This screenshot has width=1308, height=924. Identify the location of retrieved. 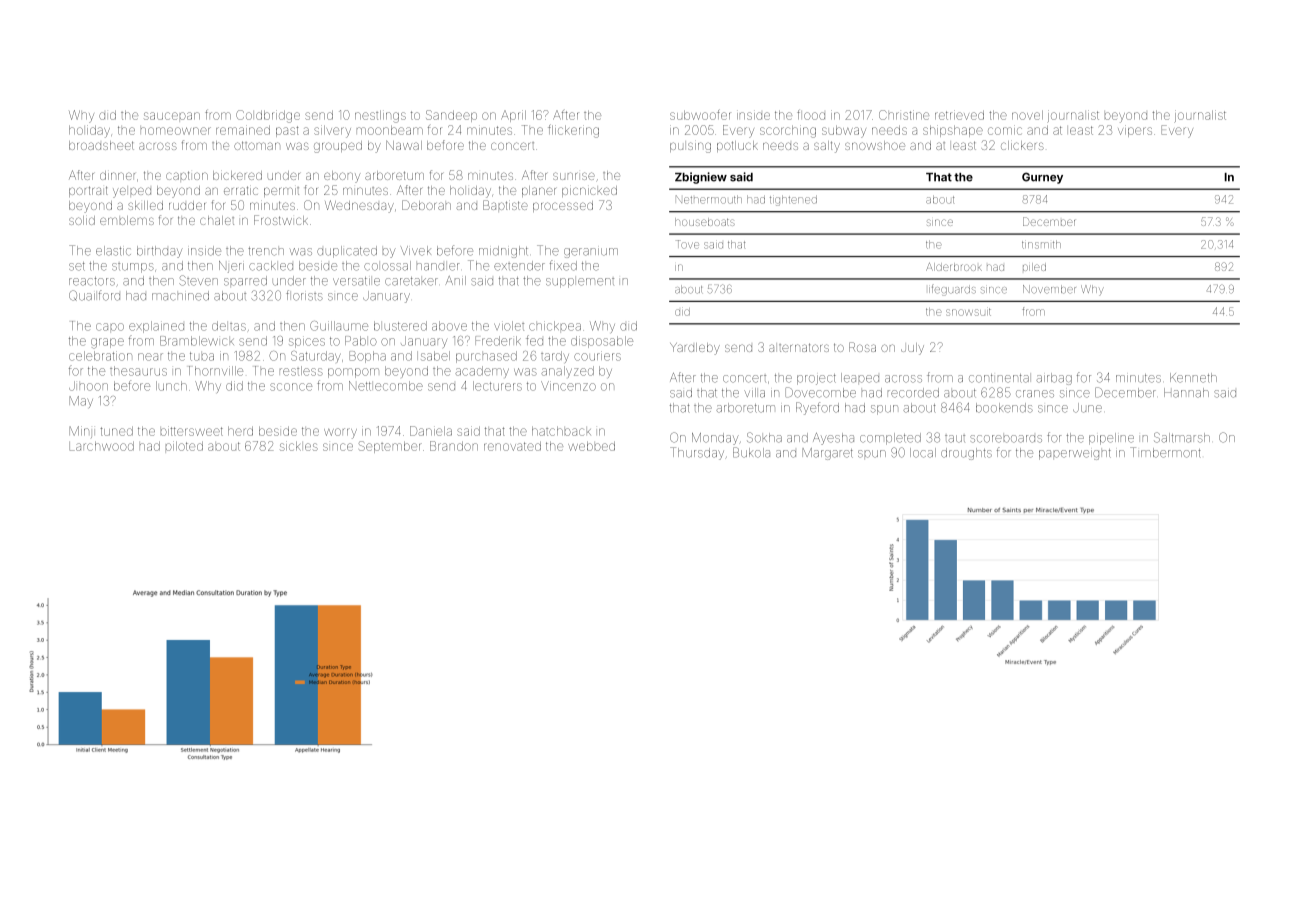
(959, 115).
